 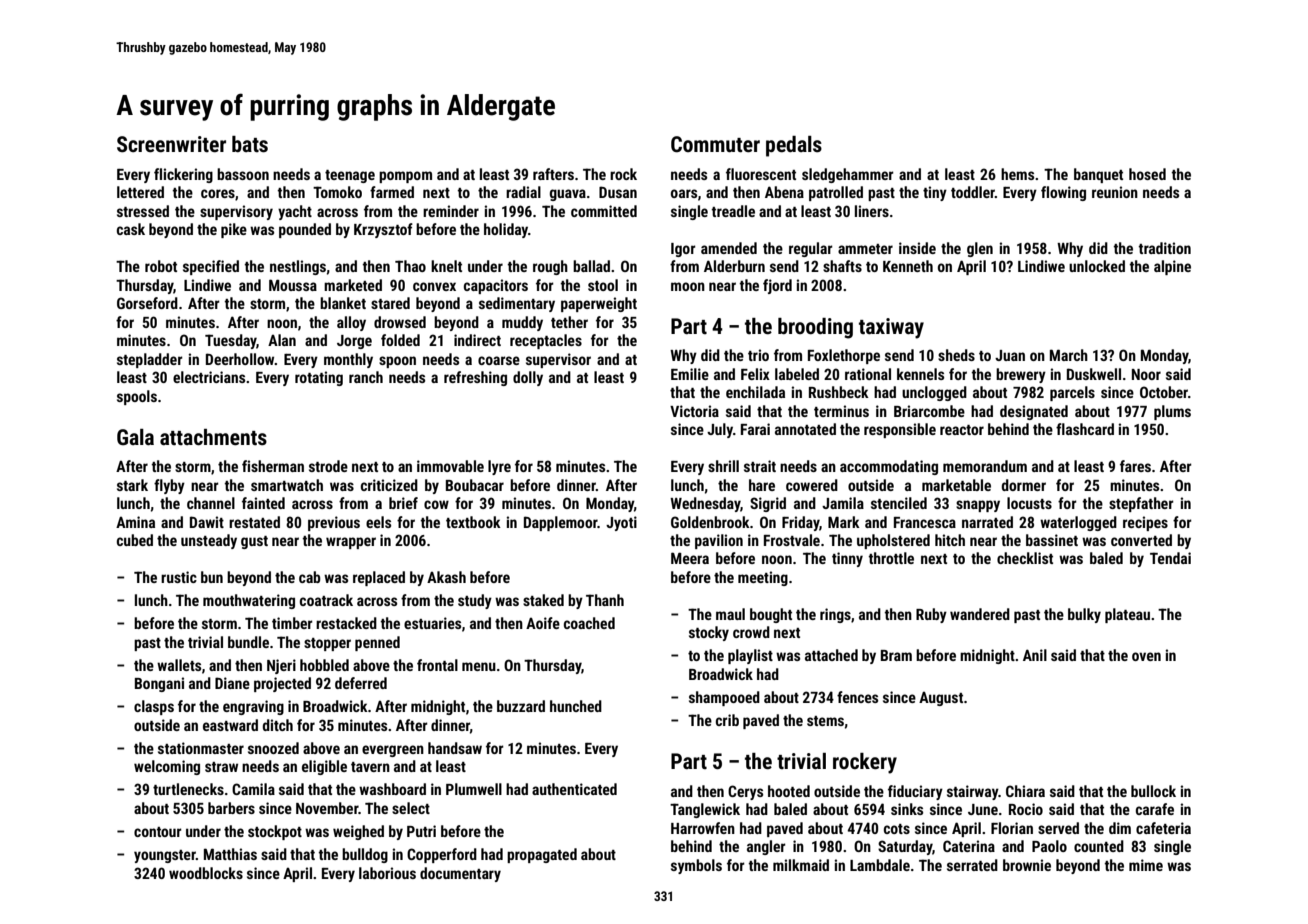 I want to click on rotating, so click(x=319, y=378).
